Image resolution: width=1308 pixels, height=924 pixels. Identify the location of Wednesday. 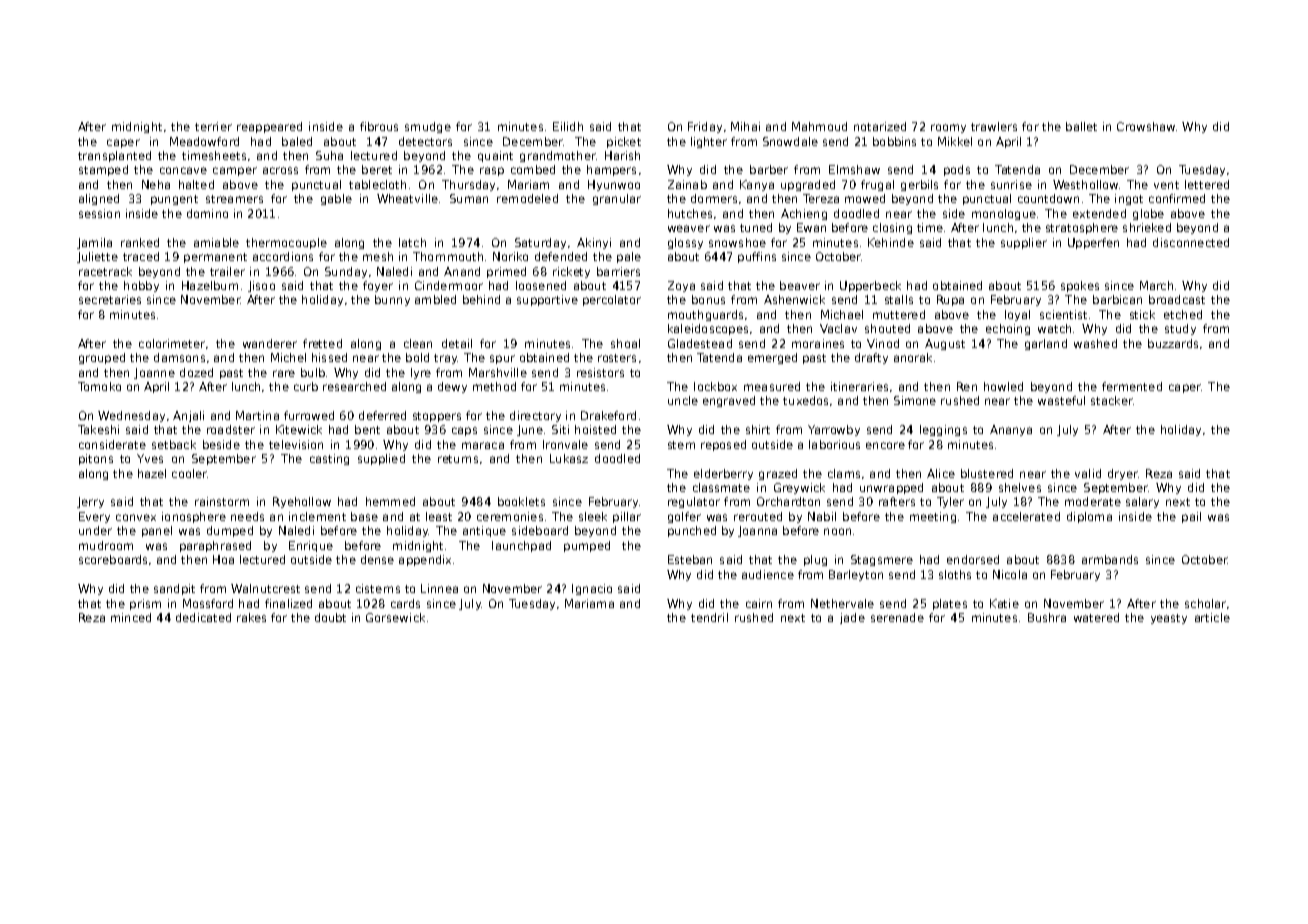
(131, 416).
